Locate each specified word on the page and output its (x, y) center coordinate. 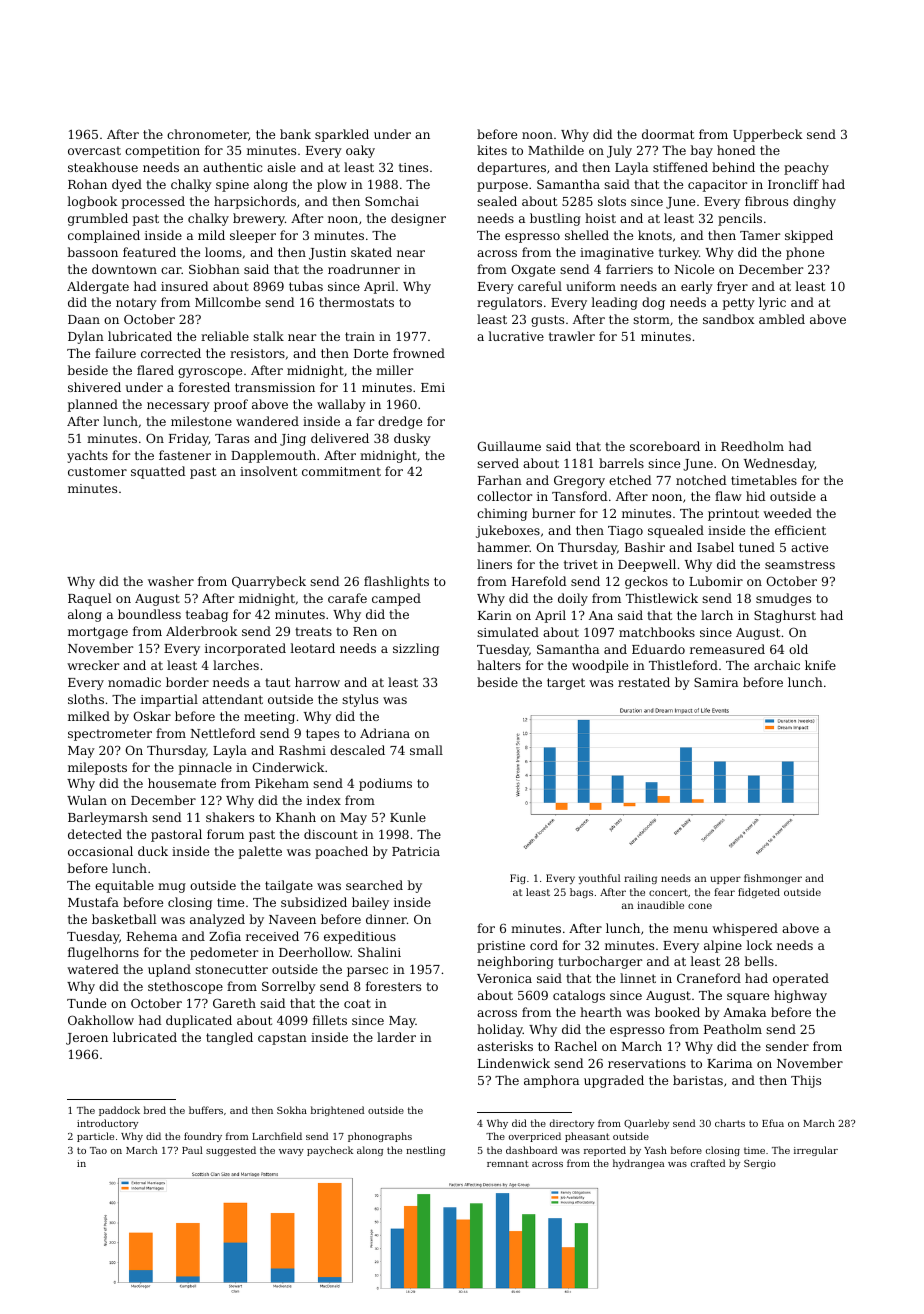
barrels (621, 463)
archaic (777, 665)
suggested (231, 1151)
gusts (547, 321)
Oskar (152, 716)
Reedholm (752, 446)
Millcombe (228, 302)
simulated (508, 632)
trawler (572, 336)
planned (93, 405)
